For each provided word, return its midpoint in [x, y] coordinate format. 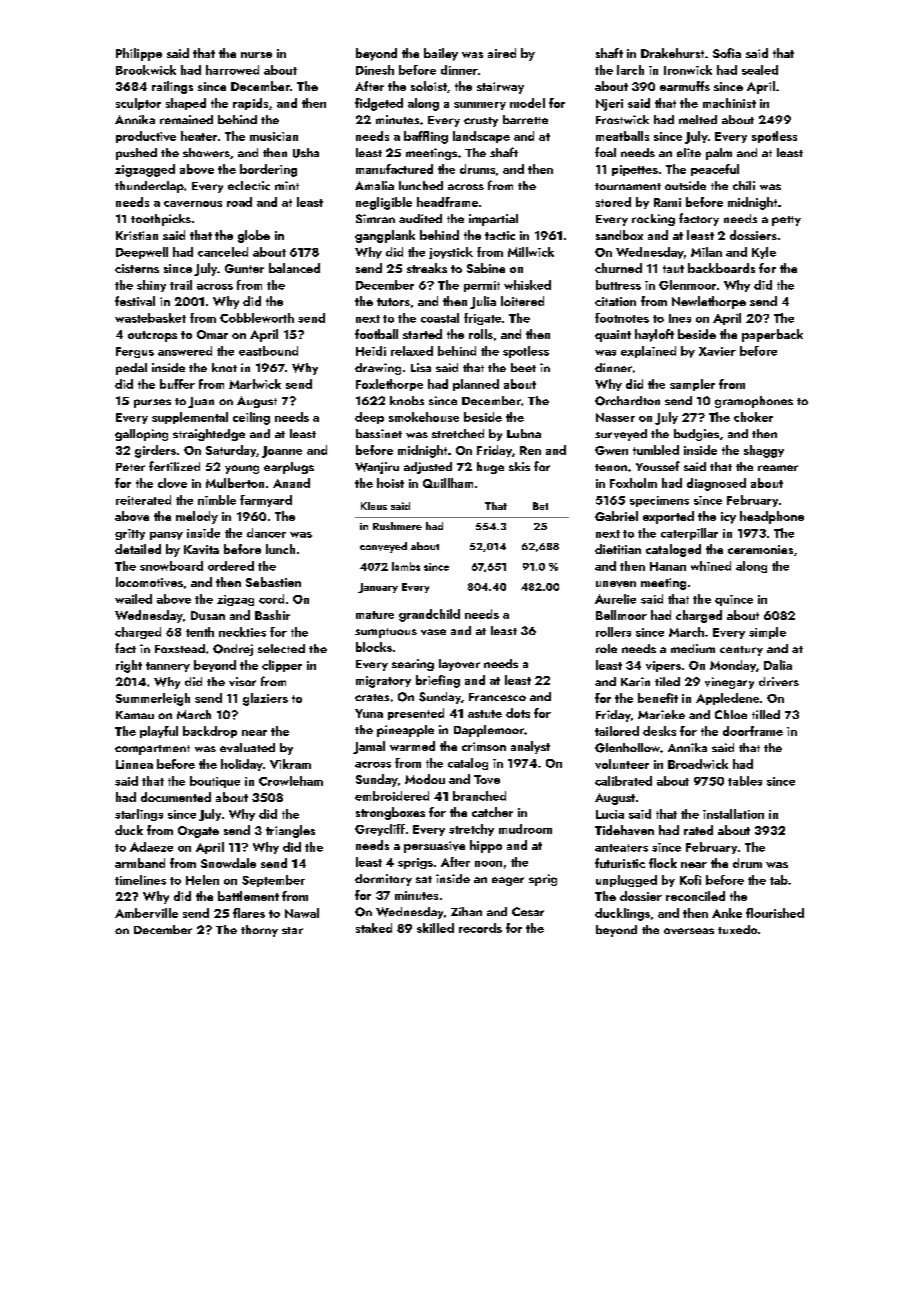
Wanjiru [377, 468]
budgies [696, 435]
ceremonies [760, 549]
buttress [618, 285]
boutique [215, 782]
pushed [136, 154]
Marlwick [255, 384]
